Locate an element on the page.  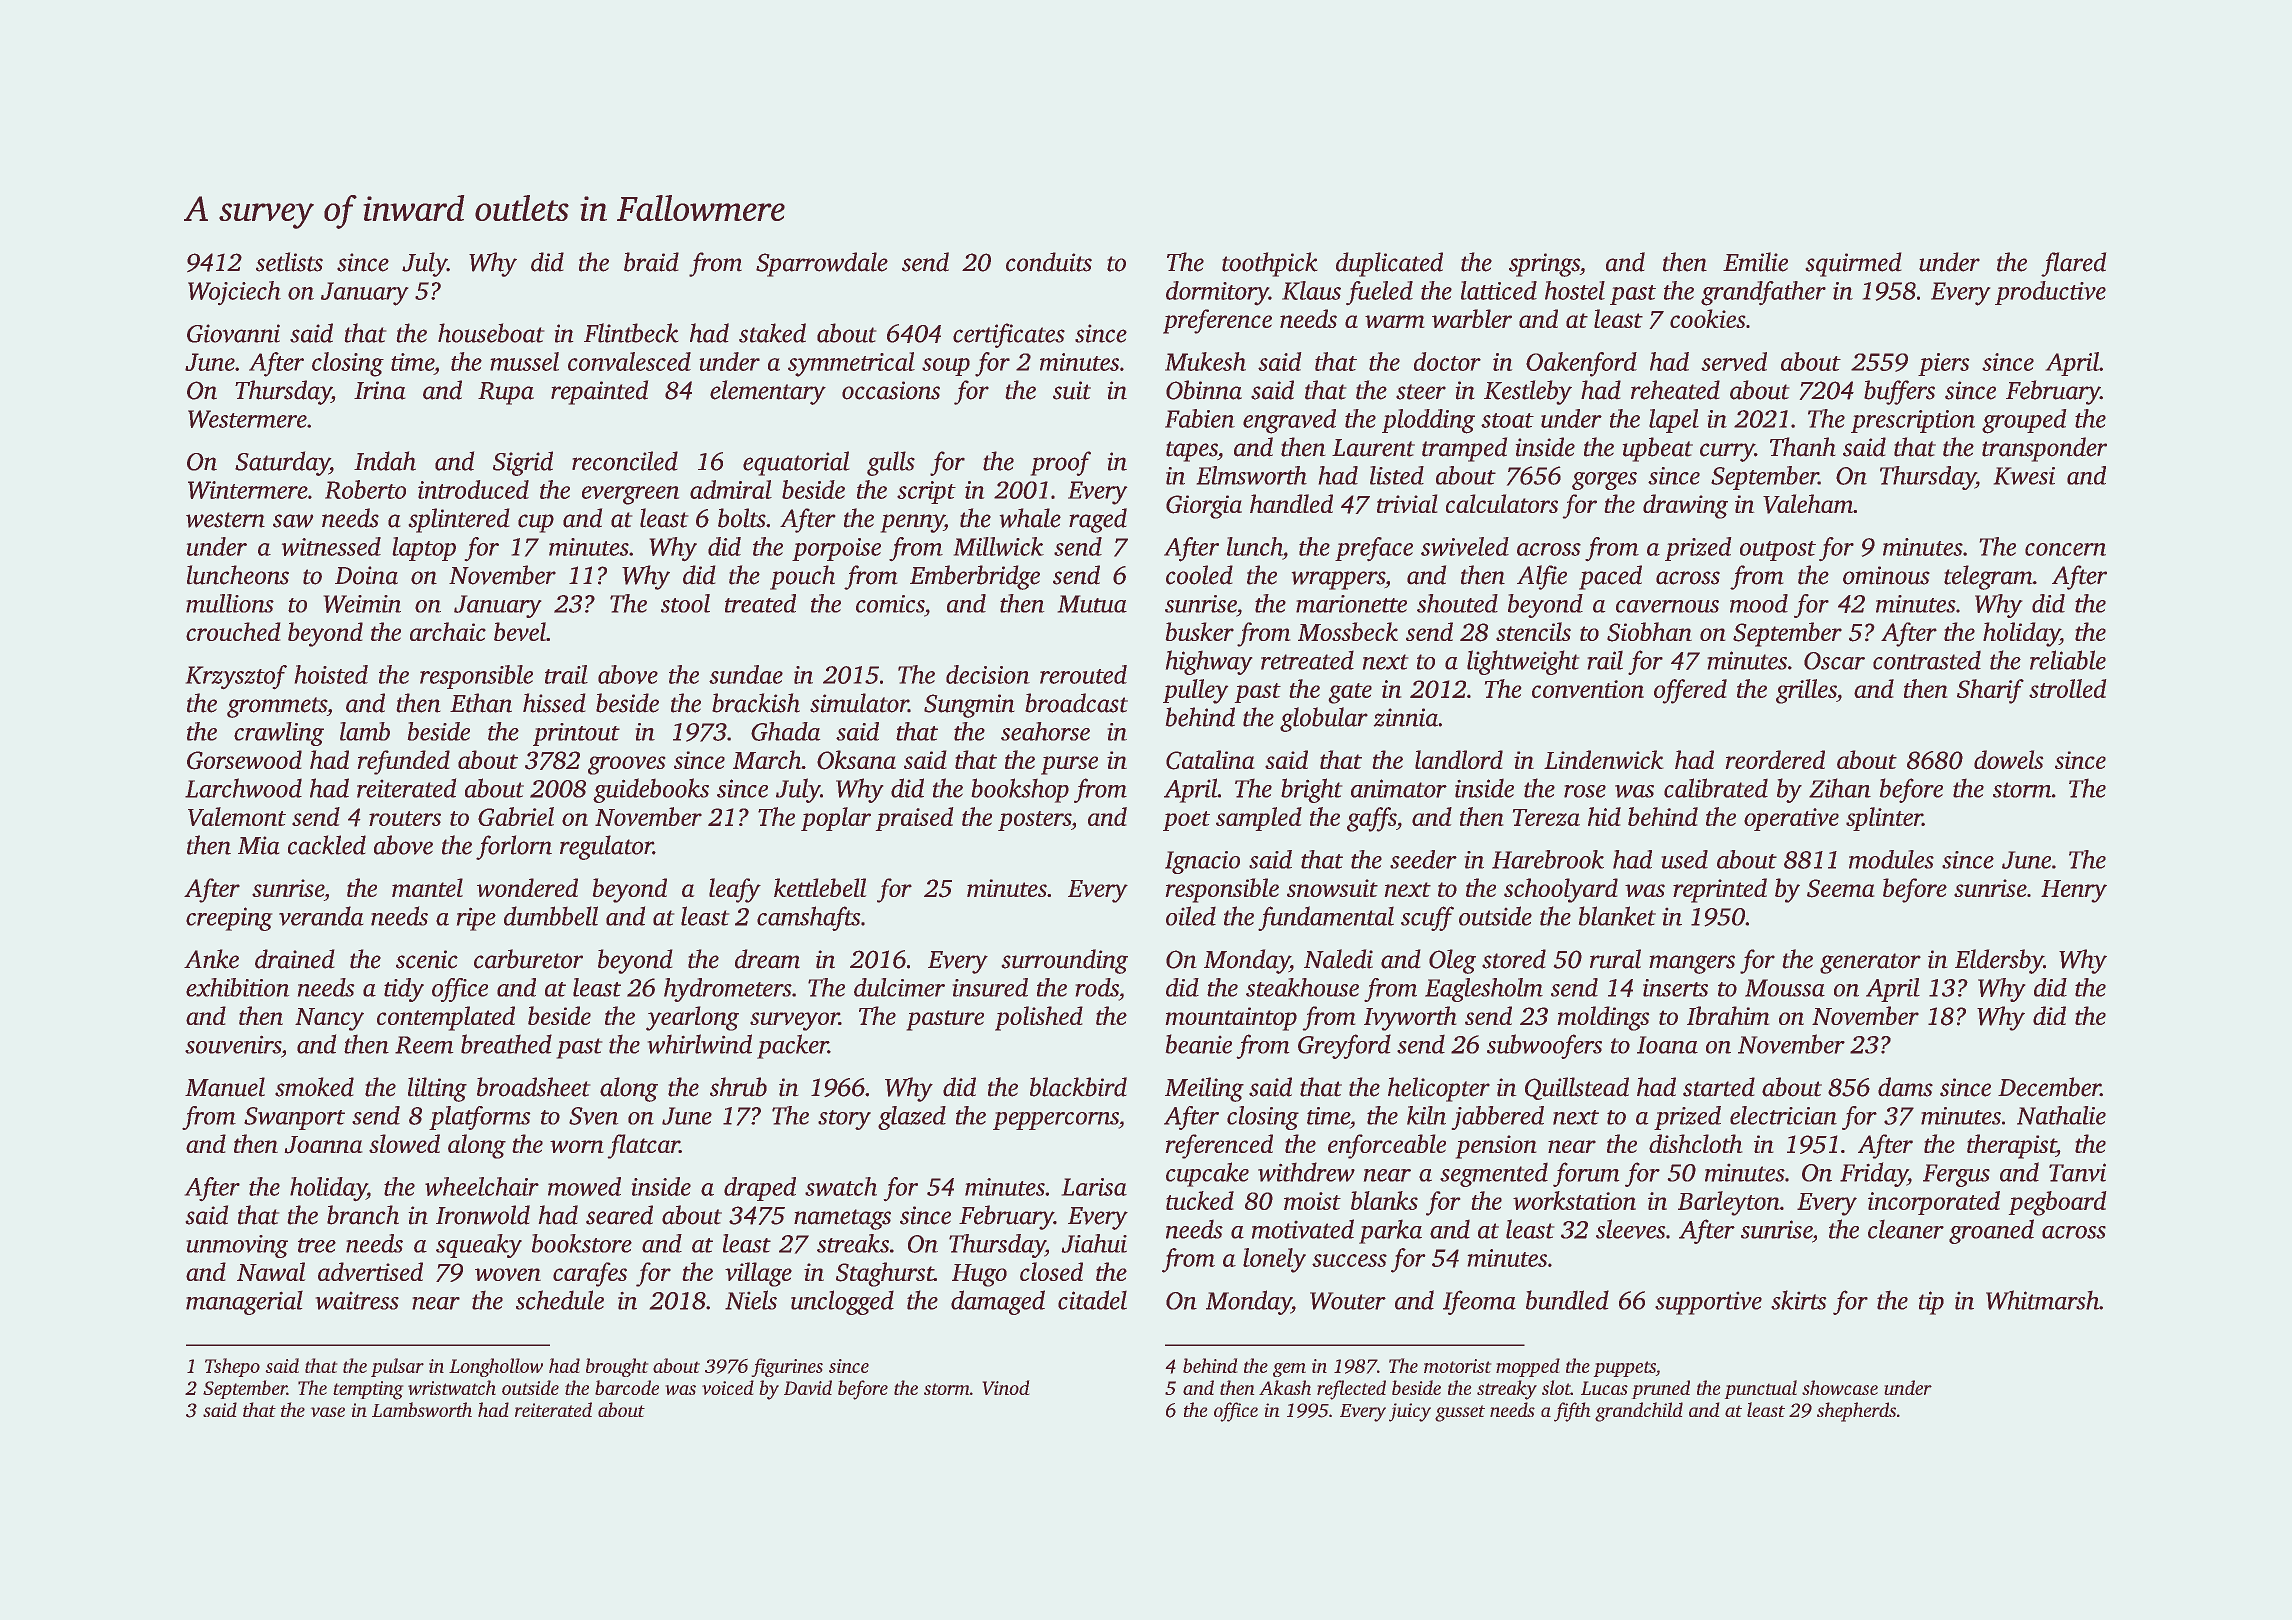
waitress is located at coordinates (357, 1301).
